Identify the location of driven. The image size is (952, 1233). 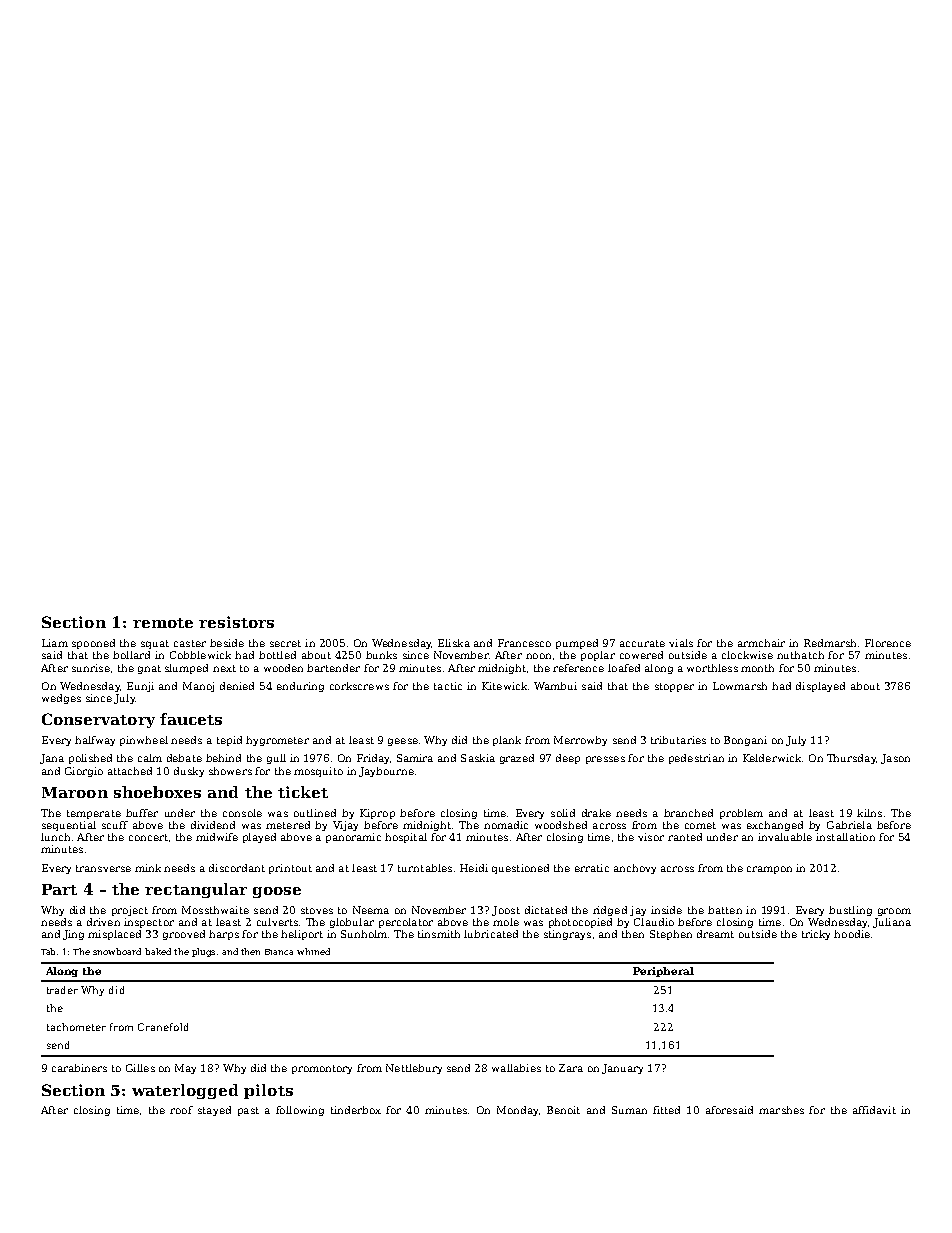
(103, 922).
